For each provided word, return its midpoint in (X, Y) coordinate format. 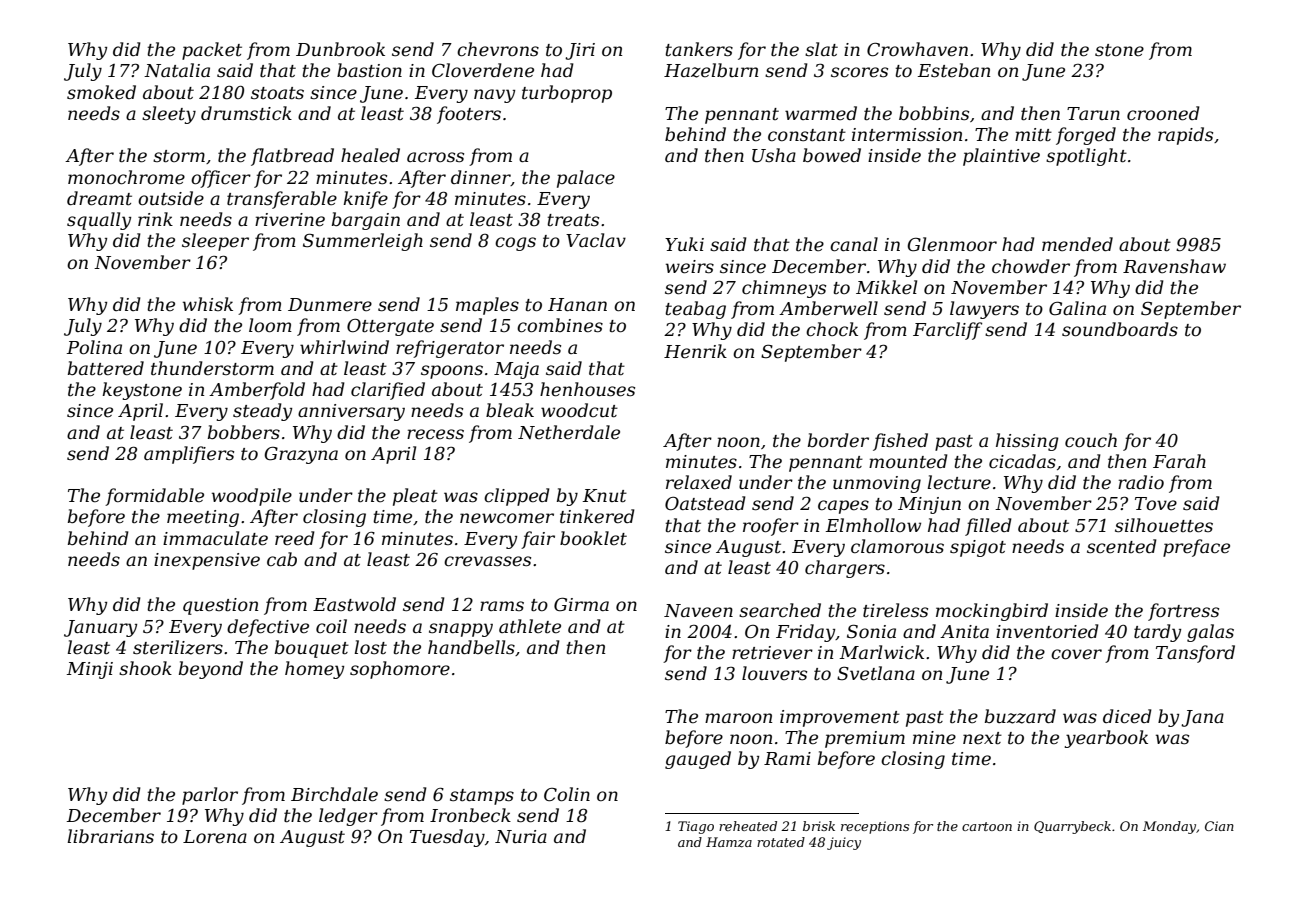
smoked (101, 92)
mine (934, 737)
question (220, 606)
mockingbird (992, 612)
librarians (110, 836)
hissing (1027, 442)
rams (502, 606)
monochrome (126, 177)
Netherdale (569, 432)
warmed (821, 113)
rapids (1185, 136)
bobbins (934, 113)
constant (807, 135)
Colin (567, 794)
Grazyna (301, 455)
